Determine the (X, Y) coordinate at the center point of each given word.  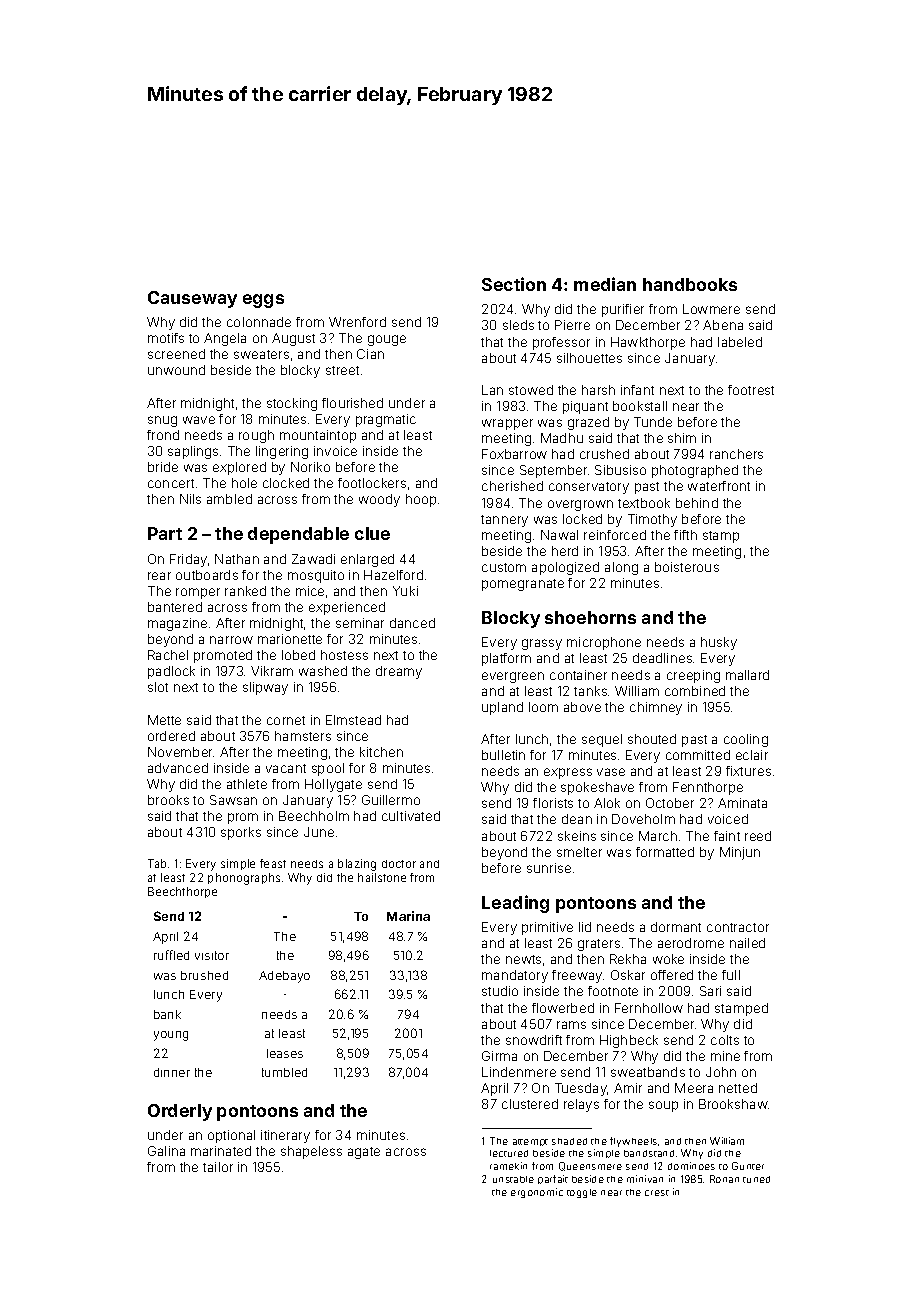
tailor (218, 1167)
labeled (740, 342)
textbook (644, 503)
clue (372, 533)
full (731, 975)
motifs (166, 338)
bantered (175, 607)
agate (364, 1153)
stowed (531, 390)
